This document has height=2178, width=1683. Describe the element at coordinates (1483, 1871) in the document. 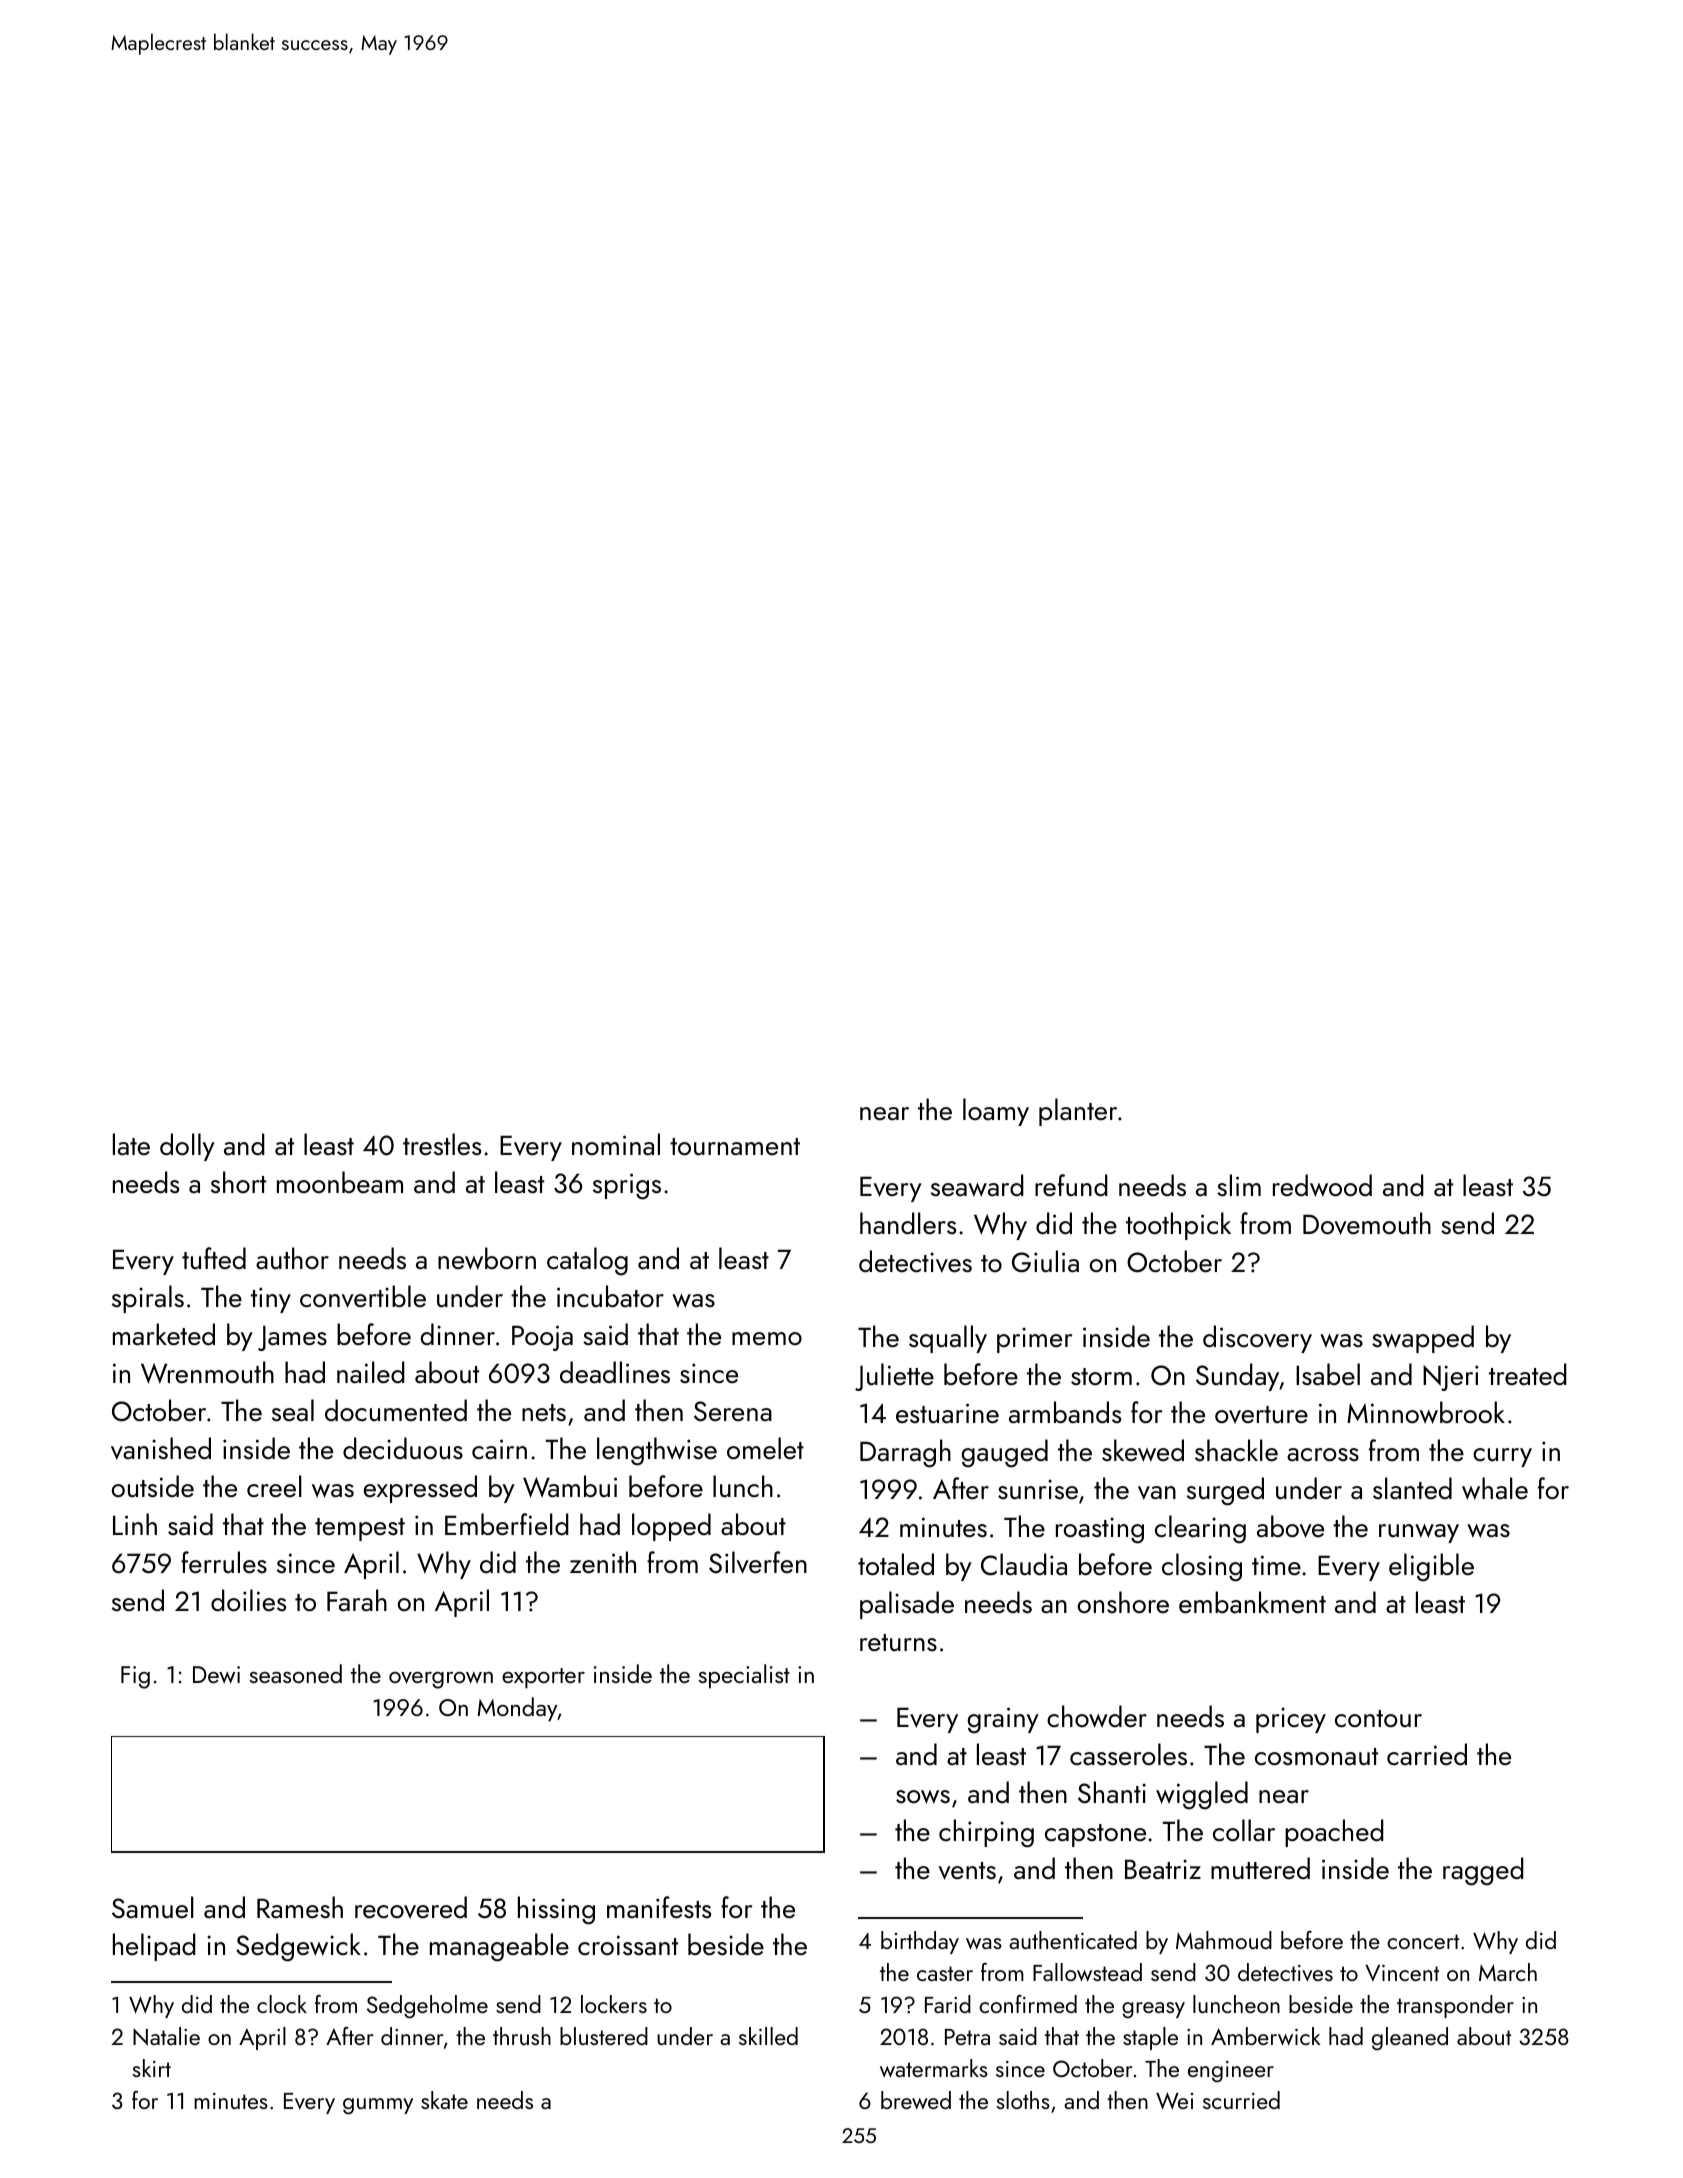

I see `ragged` at that location.
